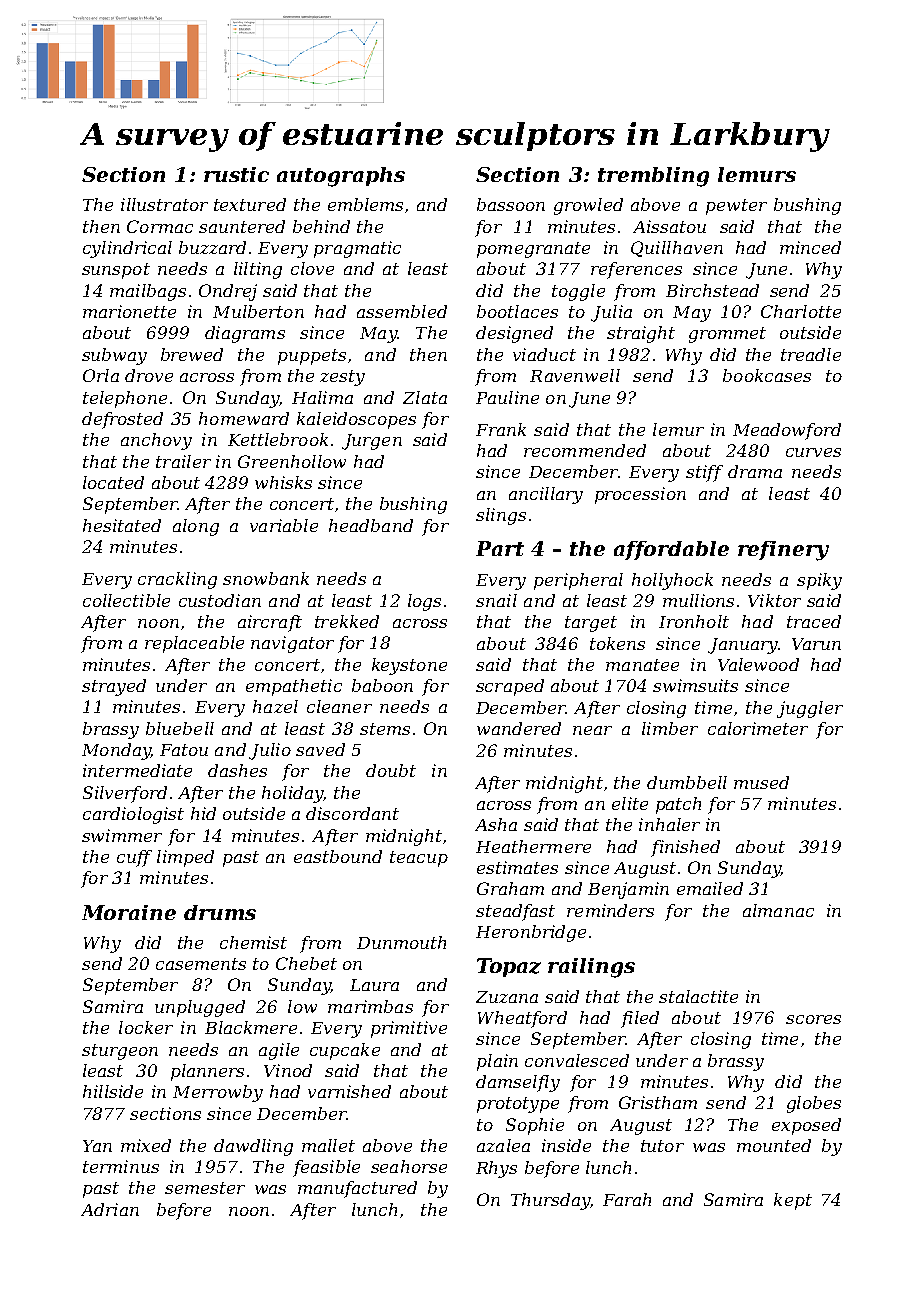 The width and height of the image is (924, 1308). Describe the element at coordinates (566, 1145) in the image. I see `inside` at that location.
